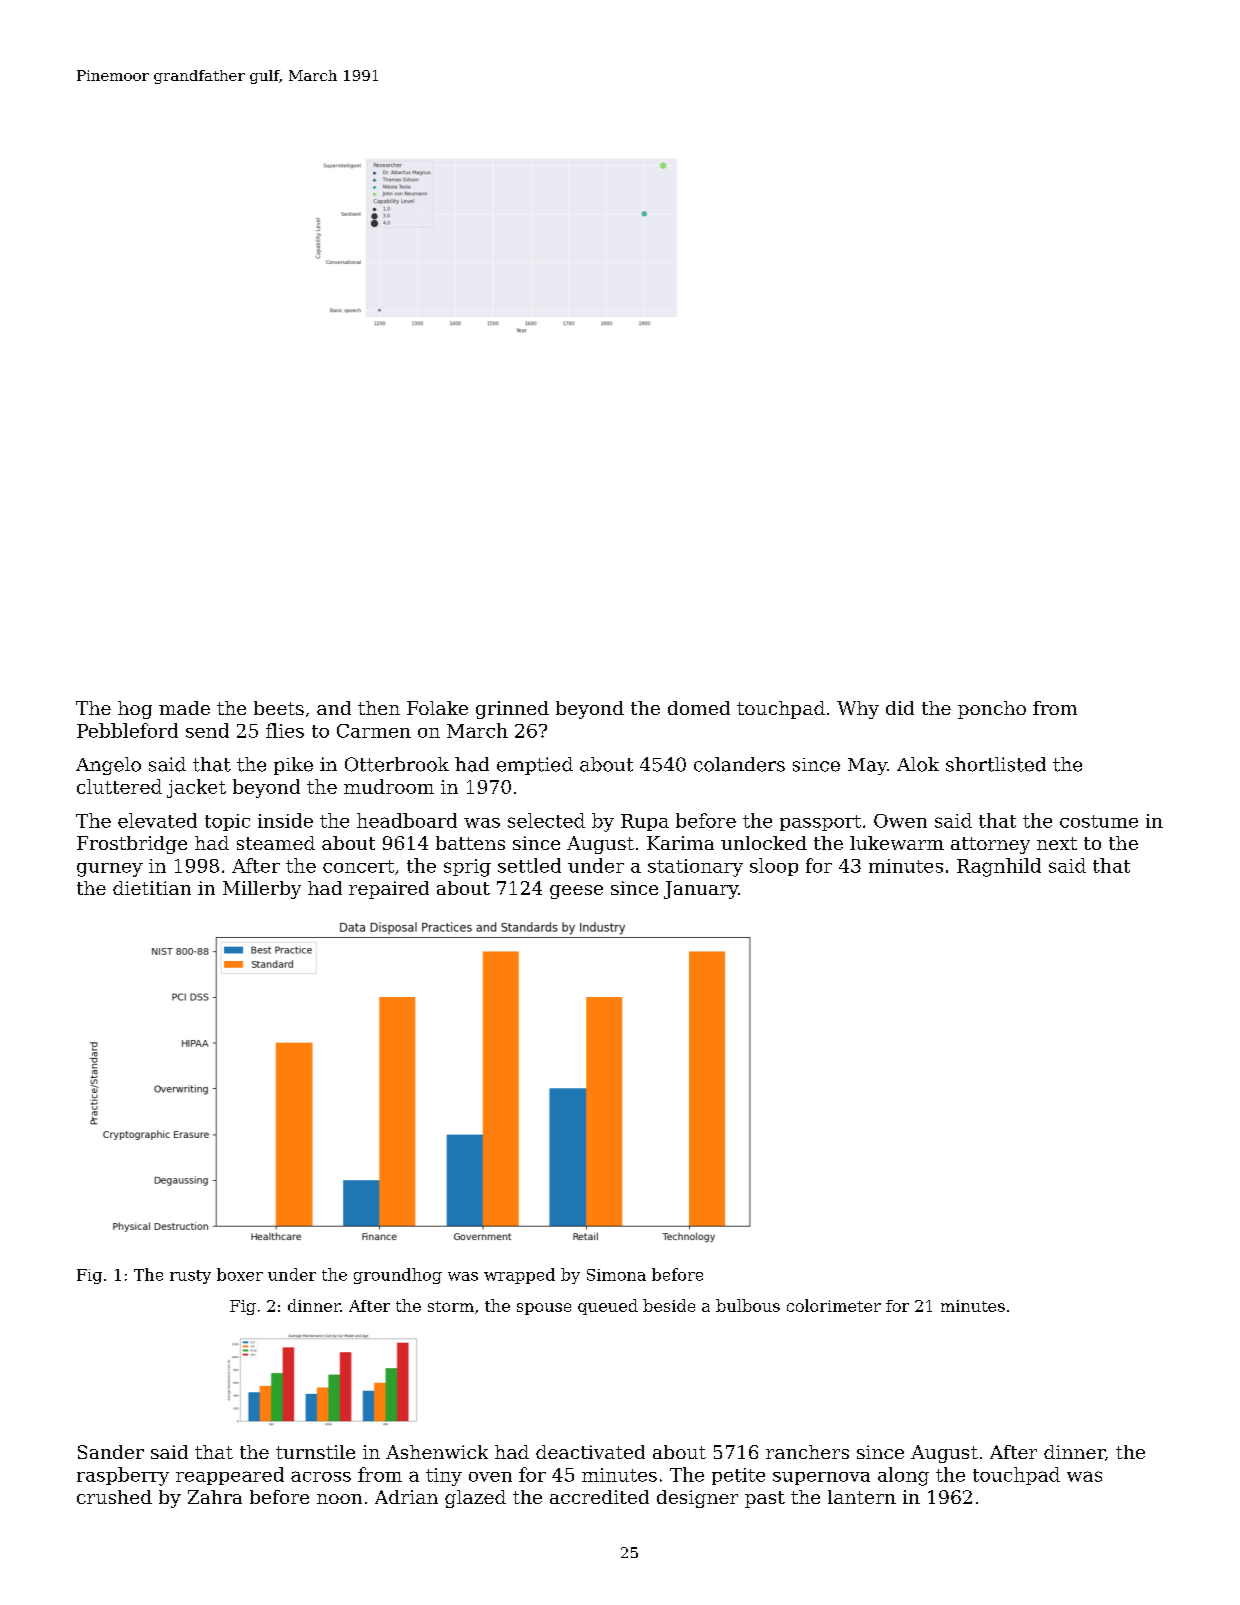 Image resolution: width=1240 pixels, height=1605 pixels. Describe the element at coordinates (999, 867) in the page. I see `Ragnhild` at that location.
